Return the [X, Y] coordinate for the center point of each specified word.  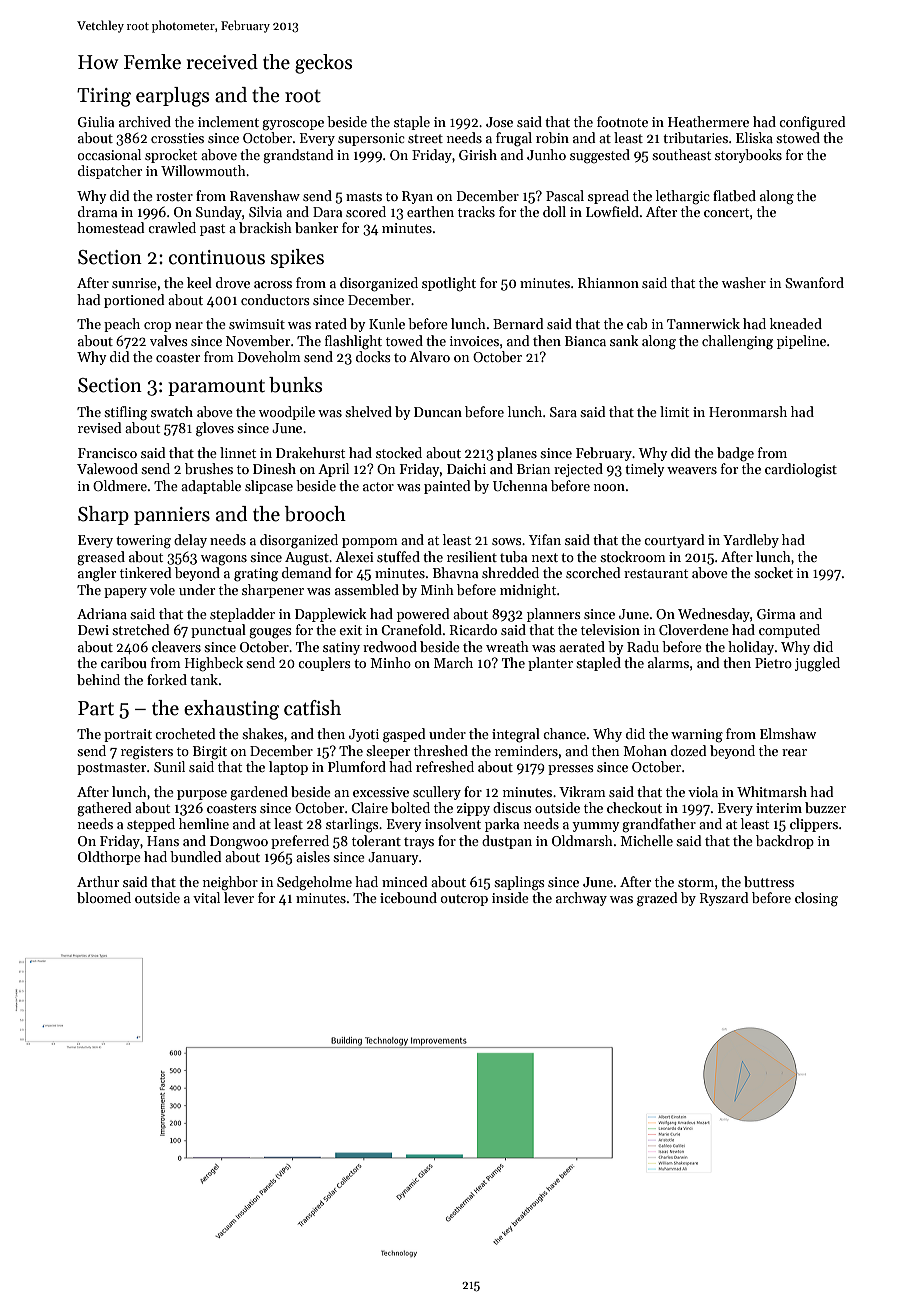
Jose [499, 122]
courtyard [674, 541]
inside [510, 897]
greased [101, 558]
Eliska [754, 137]
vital [206, 897]
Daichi [466, 468]
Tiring [104, 97]
